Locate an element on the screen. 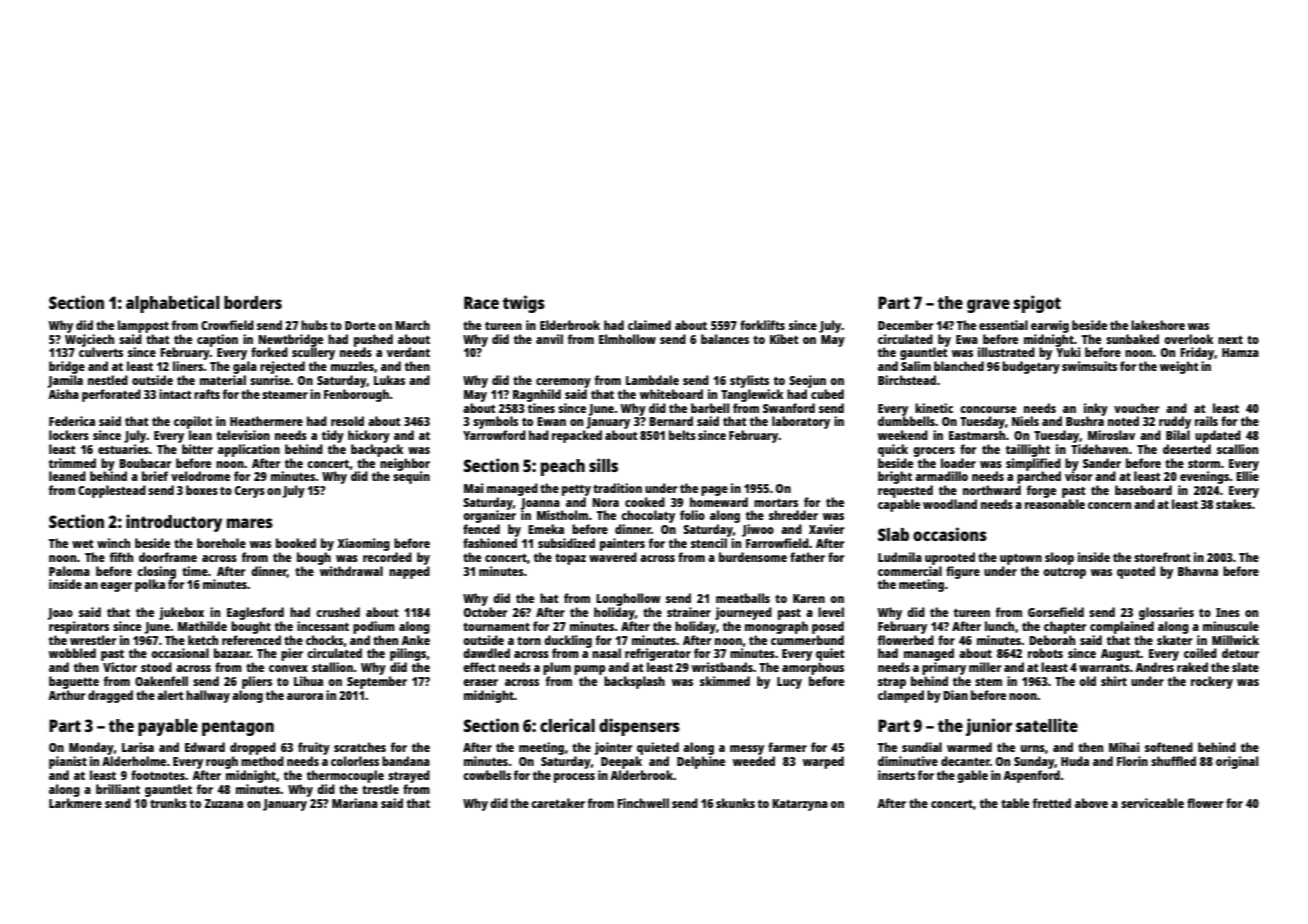 This screenshot has width=1308, height=924. withdrawal is located at coordinates (351, 571).
